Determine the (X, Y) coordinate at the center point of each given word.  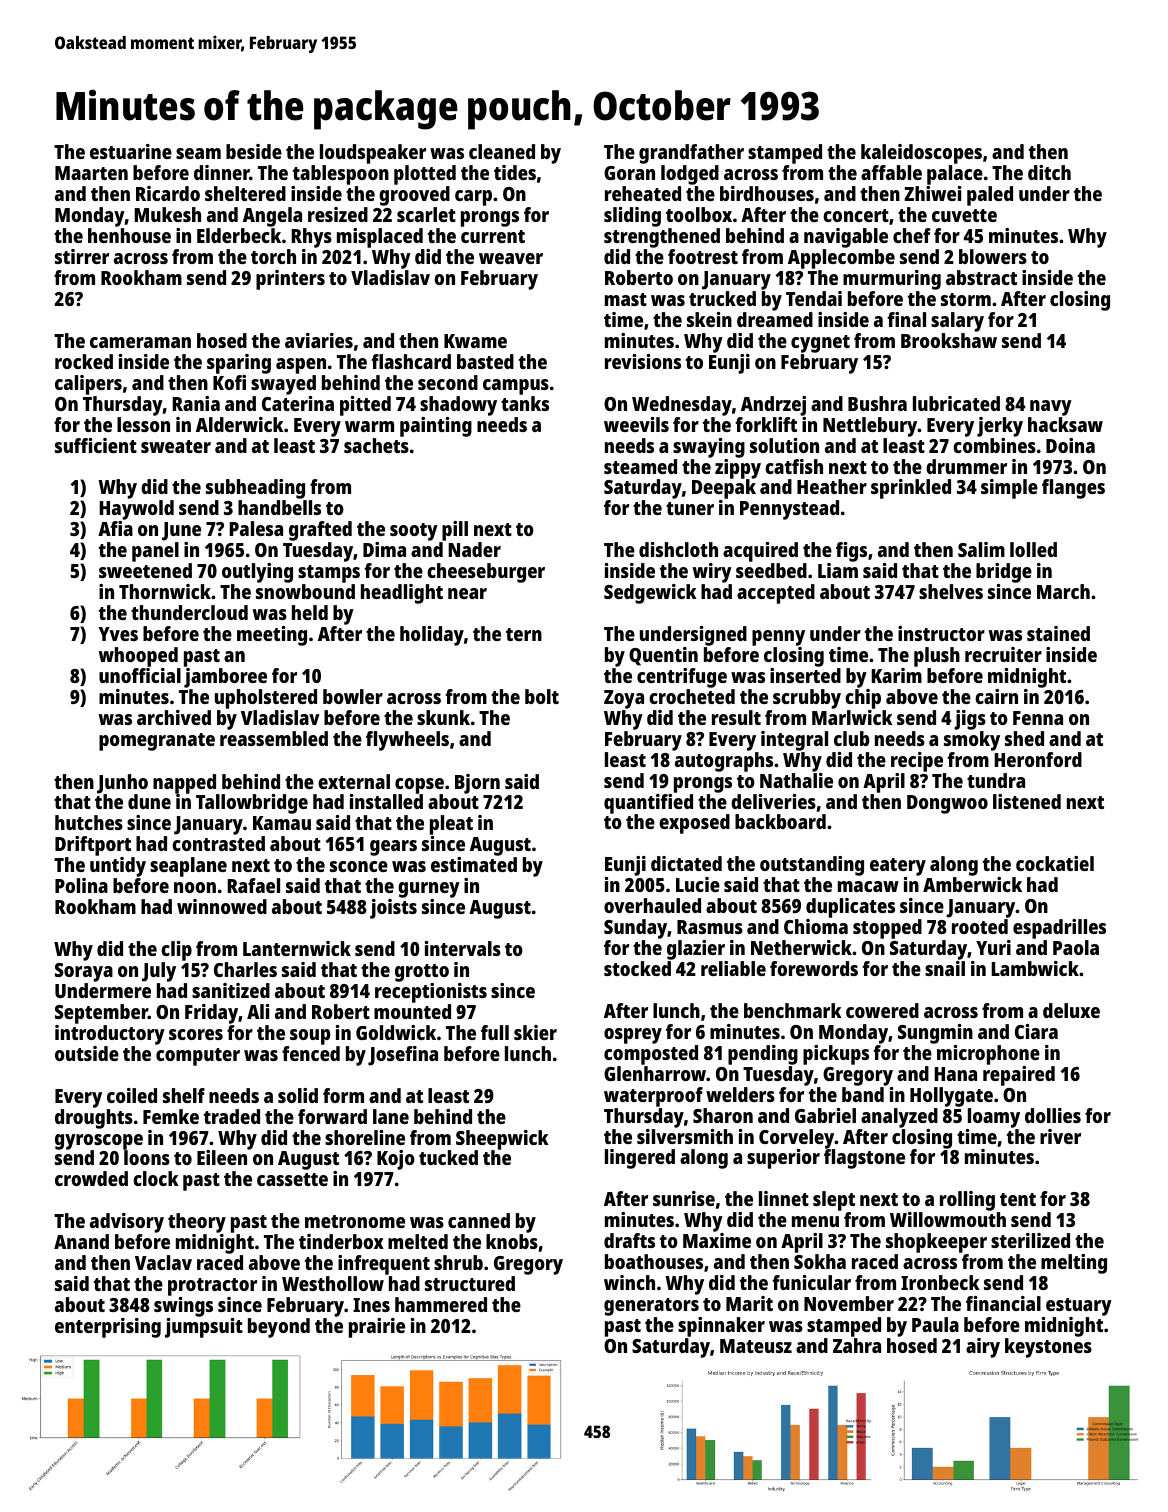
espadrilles (1059, 929)
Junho (122, 784)
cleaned (502, 151)
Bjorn (477, 784)
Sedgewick (650, 594)
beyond (279, 1328)
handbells (279, 507)
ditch (1049, 172)
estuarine (131, 151)
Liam (838, 570)
